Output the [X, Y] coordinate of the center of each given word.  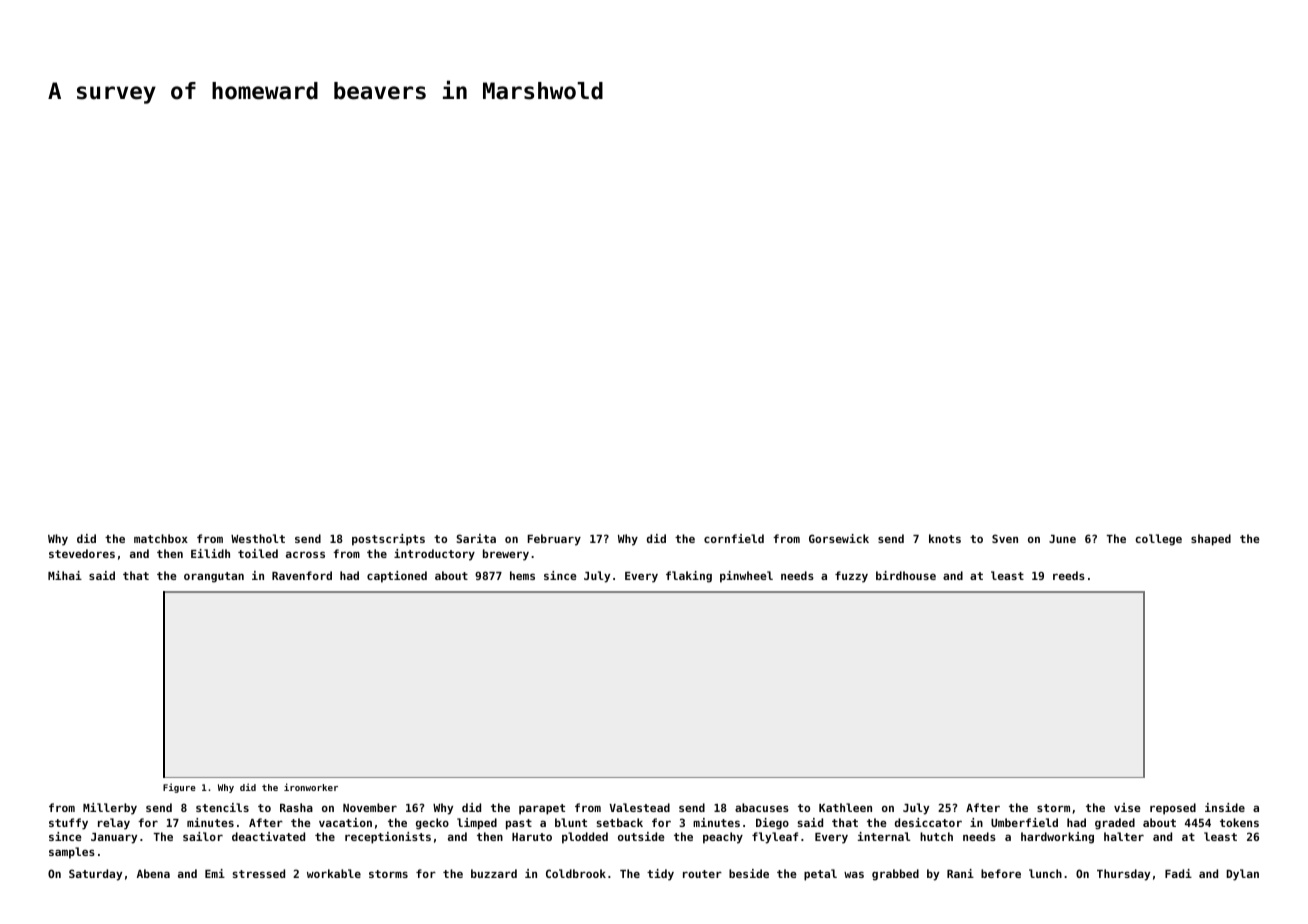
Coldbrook [576, 873]
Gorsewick [839, 538]
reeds [1069, 575]
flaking [689, 577]
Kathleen [845, 807]
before [1001, 873]
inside [1225, 807]
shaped [1211, 540]
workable [334, 873]
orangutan [214, 577]
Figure [179, 788]
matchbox [161, 538]
